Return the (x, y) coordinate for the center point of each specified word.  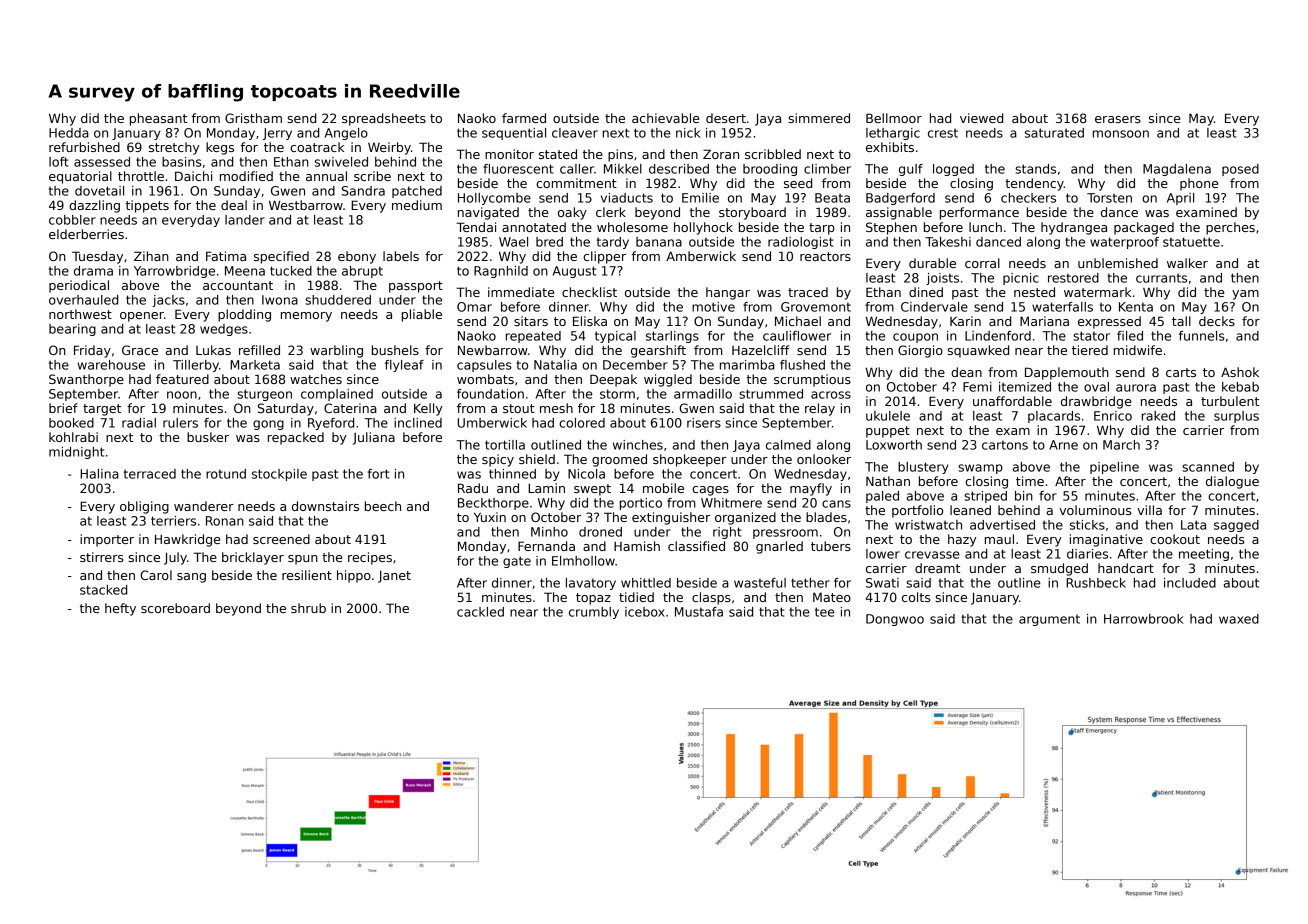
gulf (911, 170)
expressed (1109, 322)
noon (182, 395)
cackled (480, 612)
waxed (1239, 619)
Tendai (476, 227)
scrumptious (812, 380)
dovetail (99, 191)
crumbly (594, 613)
